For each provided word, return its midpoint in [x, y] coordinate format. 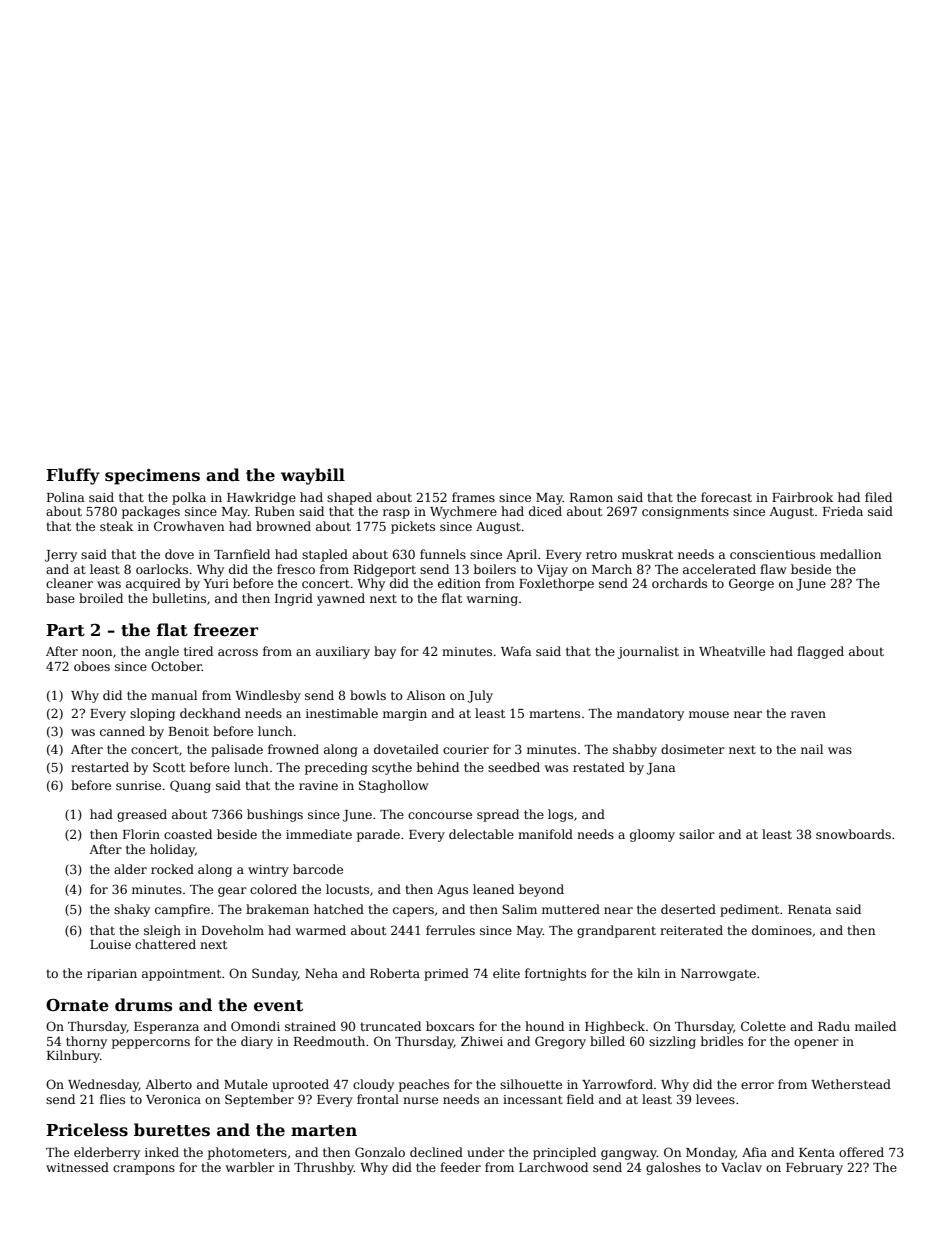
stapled [325, 555]
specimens [152, 477]
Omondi [255, 1026]
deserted [688, 909]
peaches [424, 1085]
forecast [726, 497]
